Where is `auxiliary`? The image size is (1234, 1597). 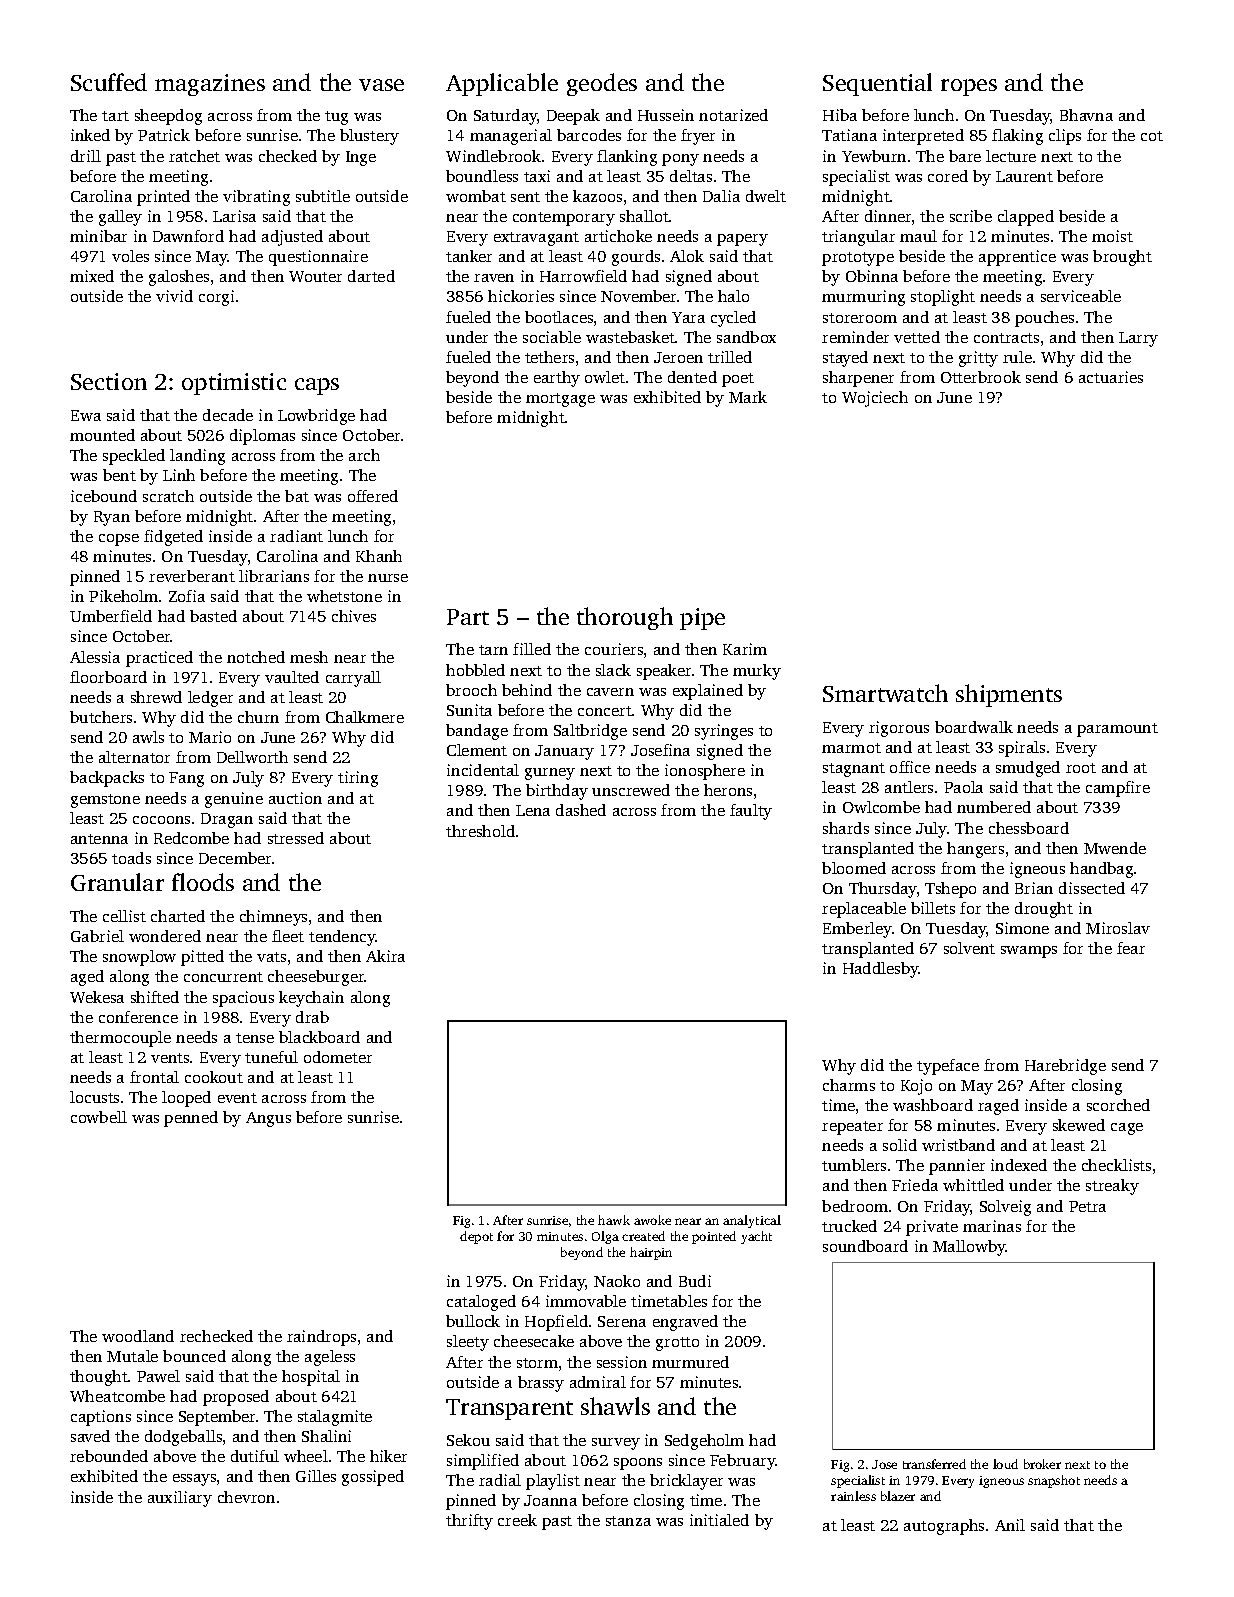
auxiliary is located at coordinates (180, 1499).
